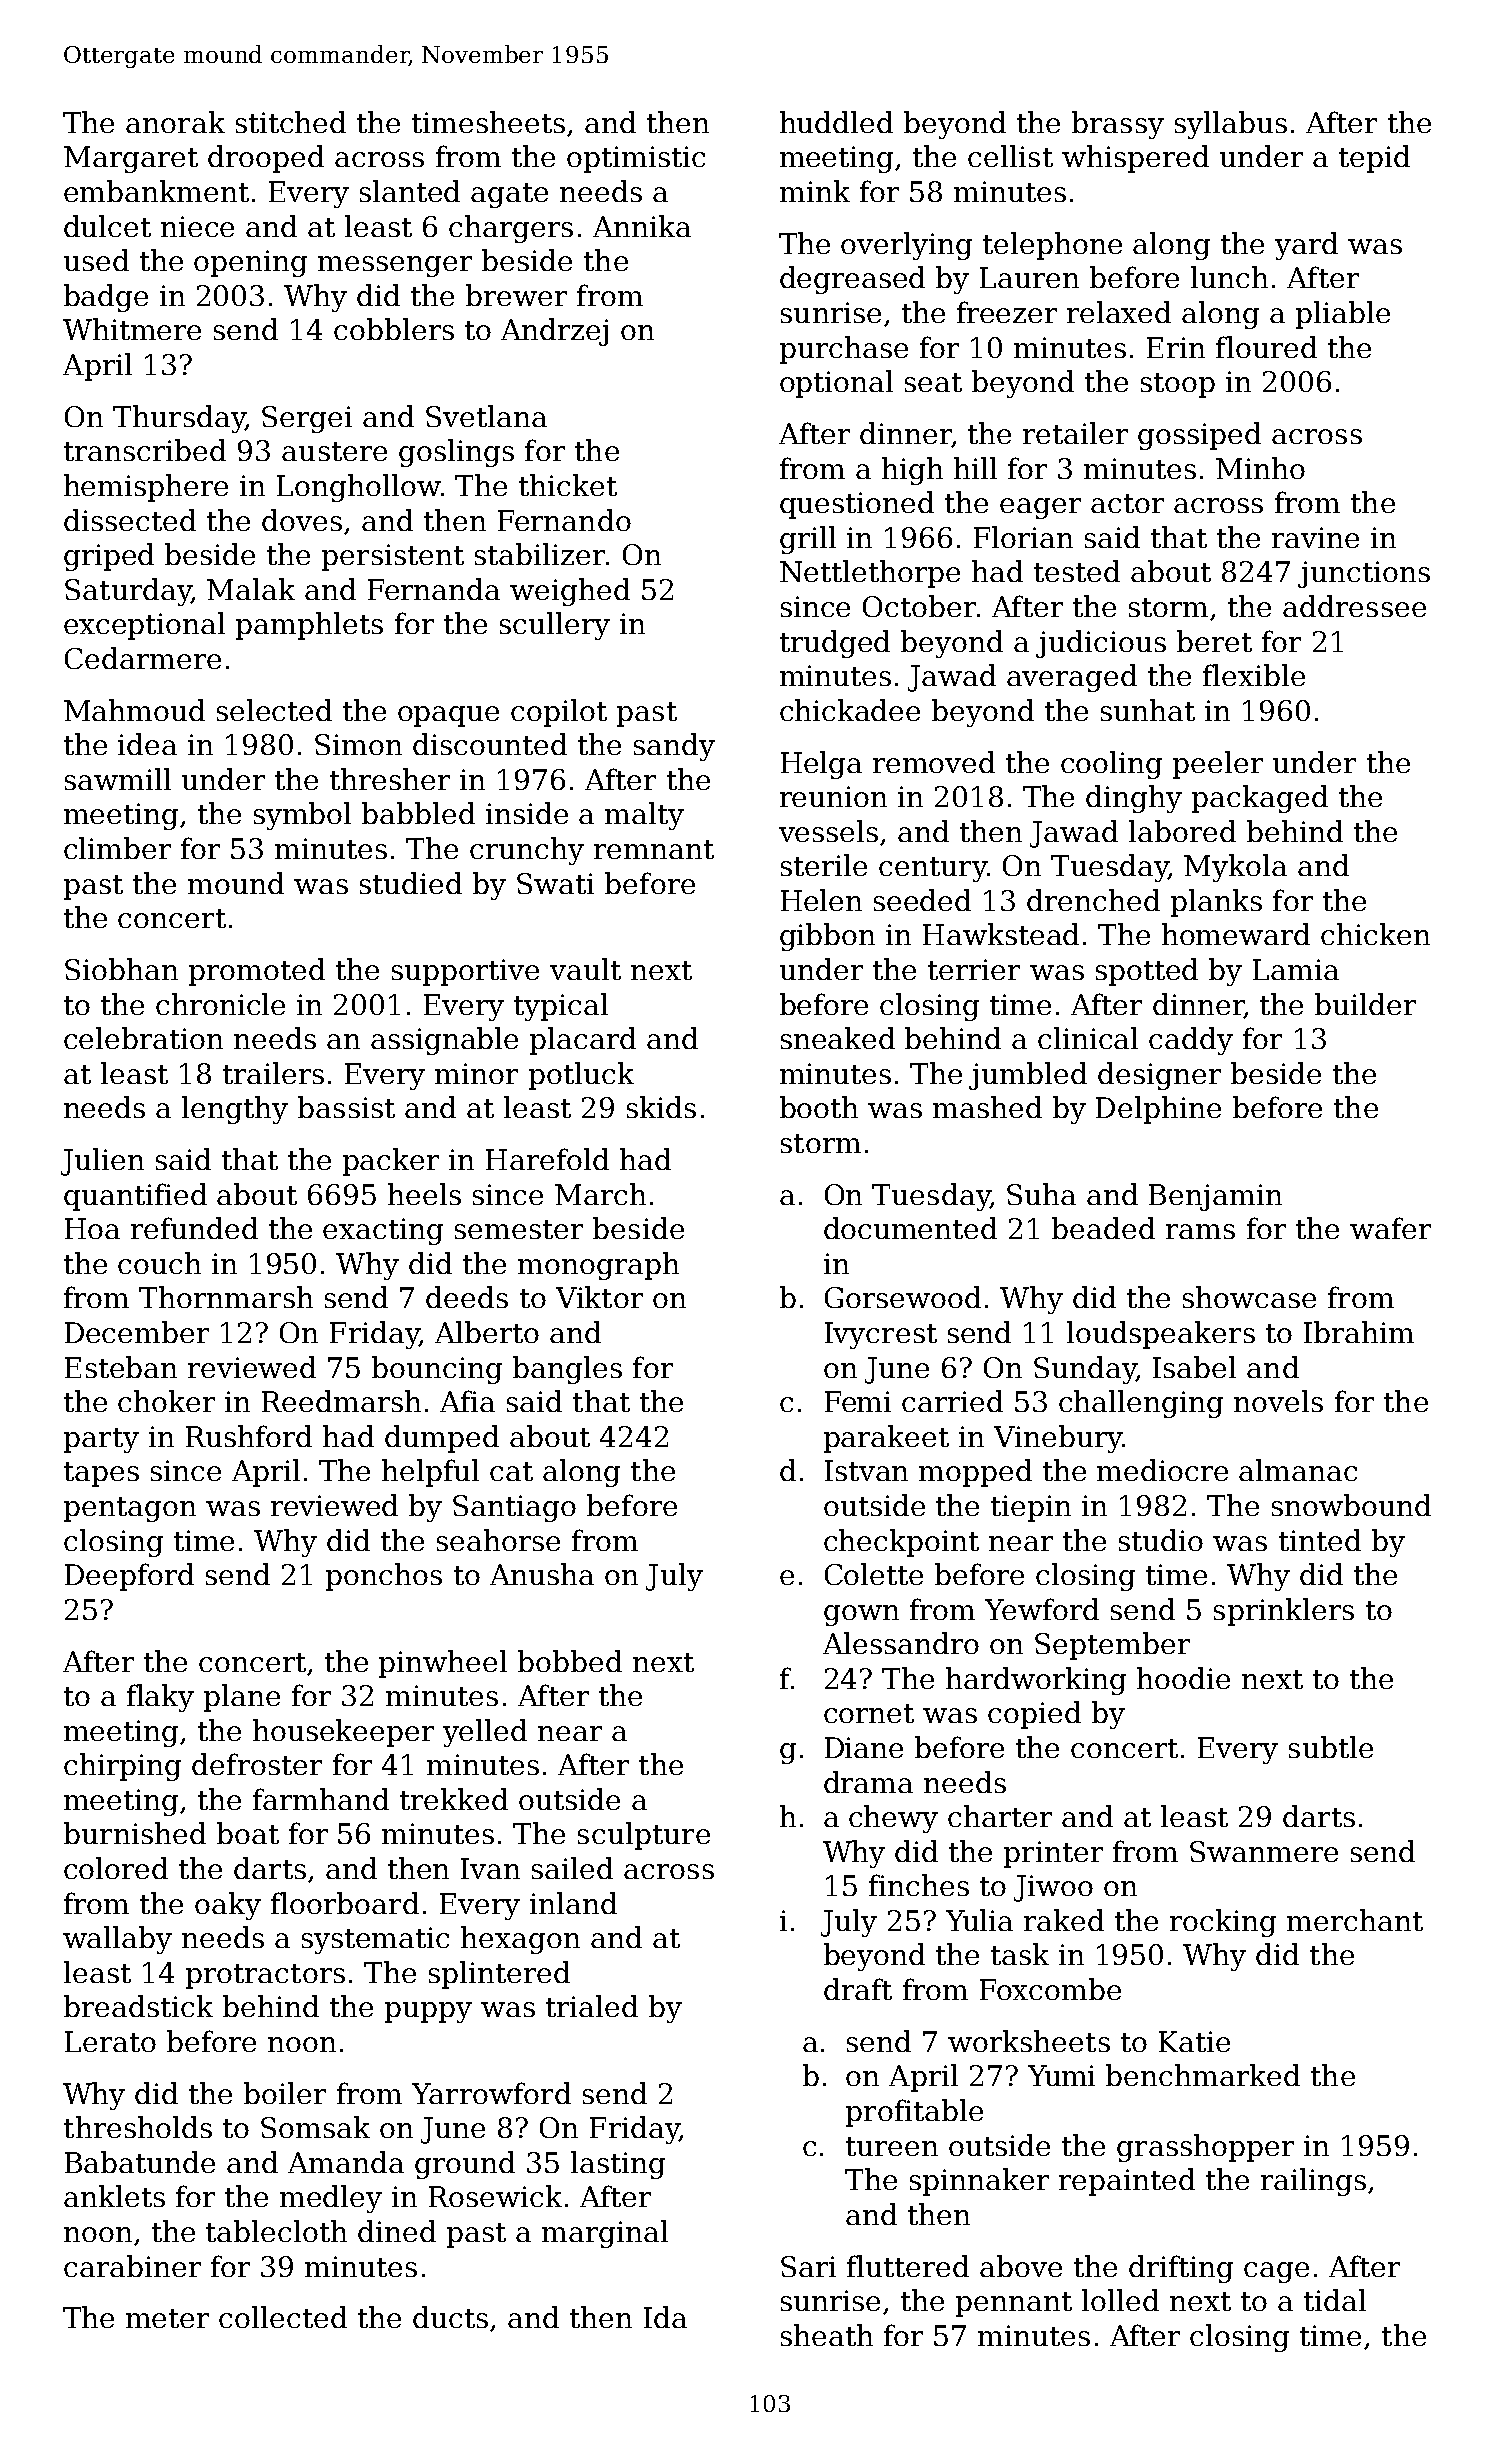 Image resolution: width=1496 pixels, height=2464 pixels. I want to click on brewer, so click(516, 295).
